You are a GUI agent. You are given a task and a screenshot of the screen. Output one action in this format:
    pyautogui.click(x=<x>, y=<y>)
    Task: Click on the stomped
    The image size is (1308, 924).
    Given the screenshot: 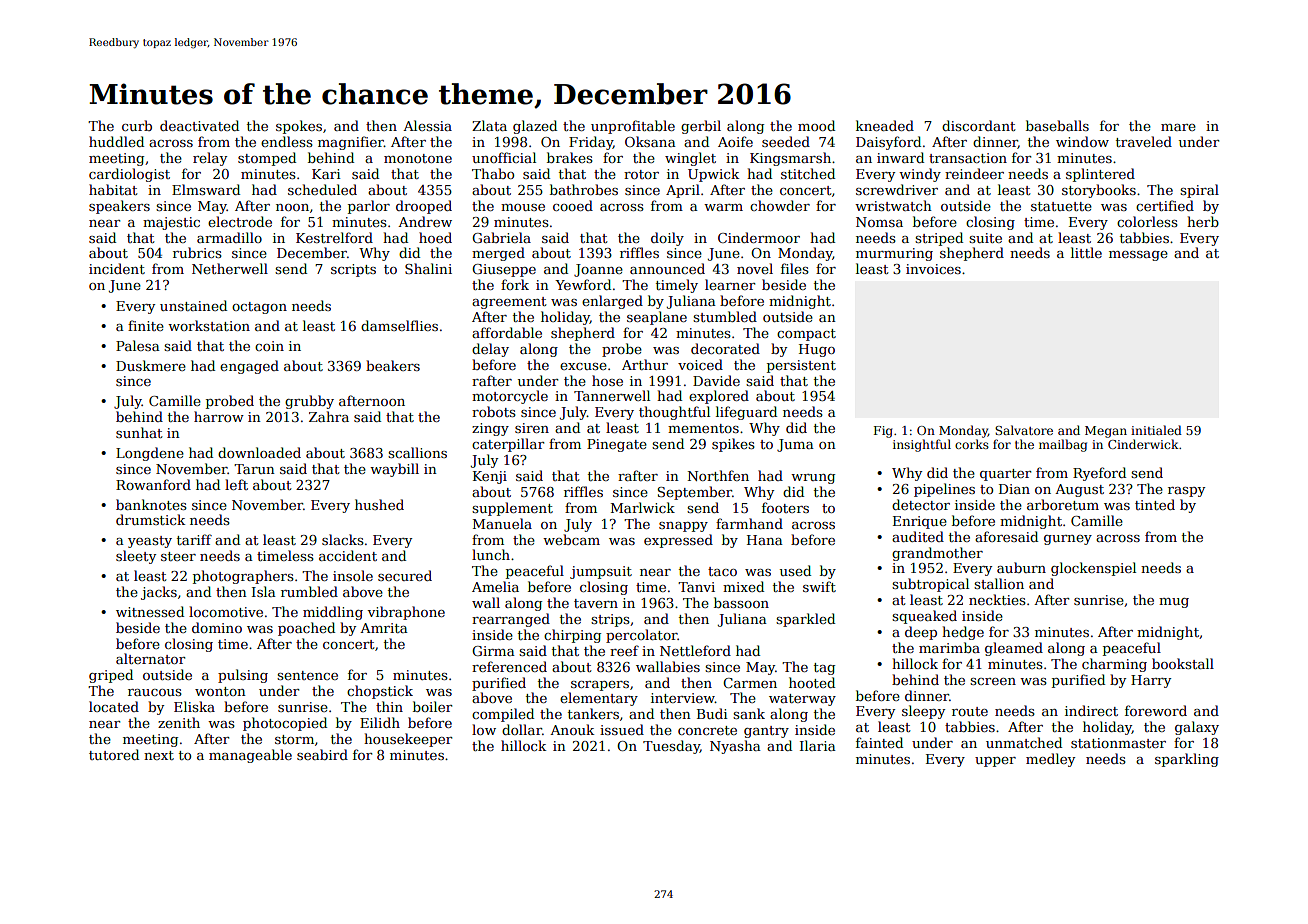 What is the action you would take?
    pyautogui.click(x=267, y=159)
